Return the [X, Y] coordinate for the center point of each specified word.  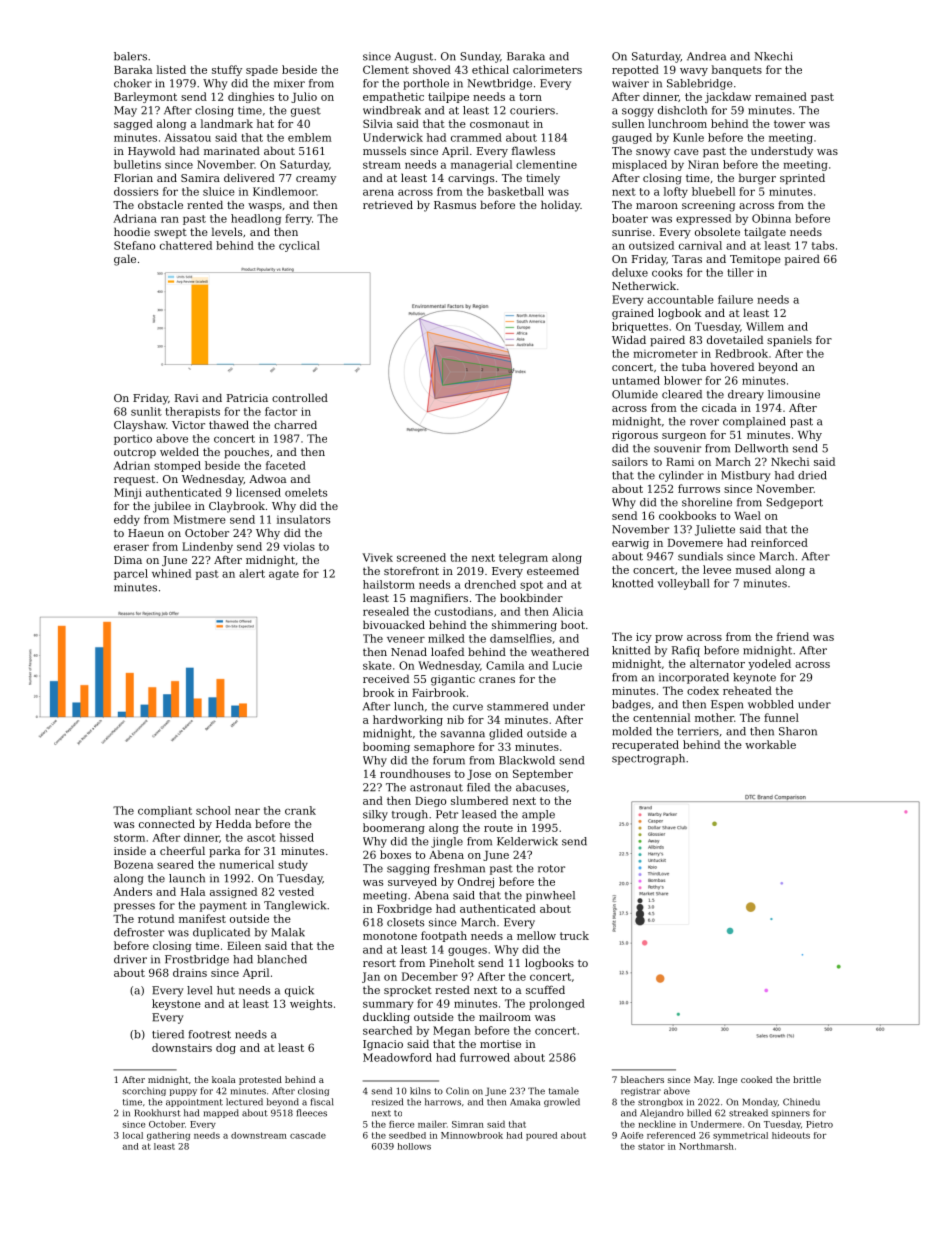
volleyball [683, 584]
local [133, 1135]
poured [541, 1136]
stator [651, 1146]
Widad [629, 339]
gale [125, 260]
